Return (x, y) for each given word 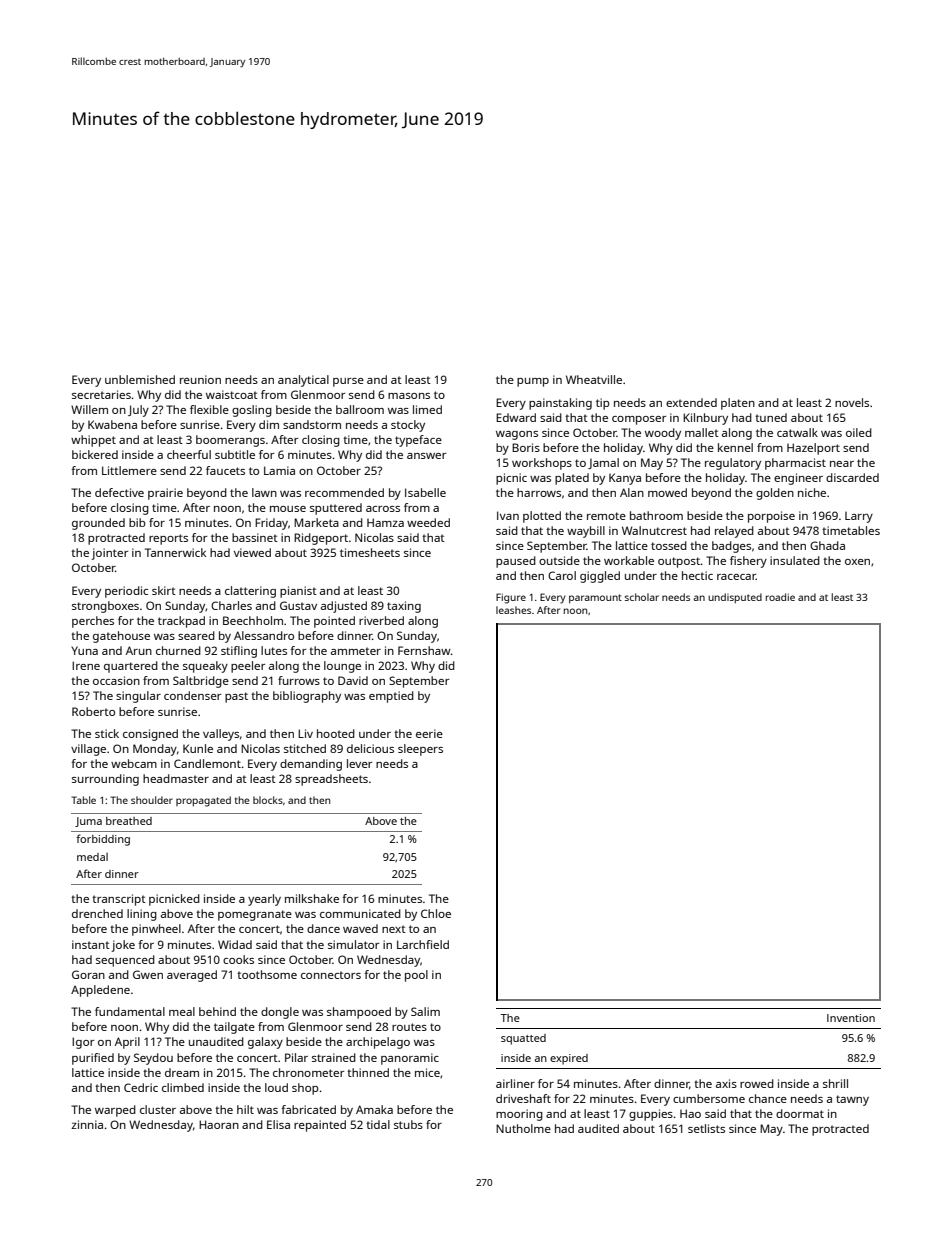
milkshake (312, 898)
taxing (404, 607)
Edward (516, 417)
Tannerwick (175, 552)
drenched (97, 913)
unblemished (140, 379)
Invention (851, 1018)
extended (691, 402)
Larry (859, 517)
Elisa (278, 1124)
